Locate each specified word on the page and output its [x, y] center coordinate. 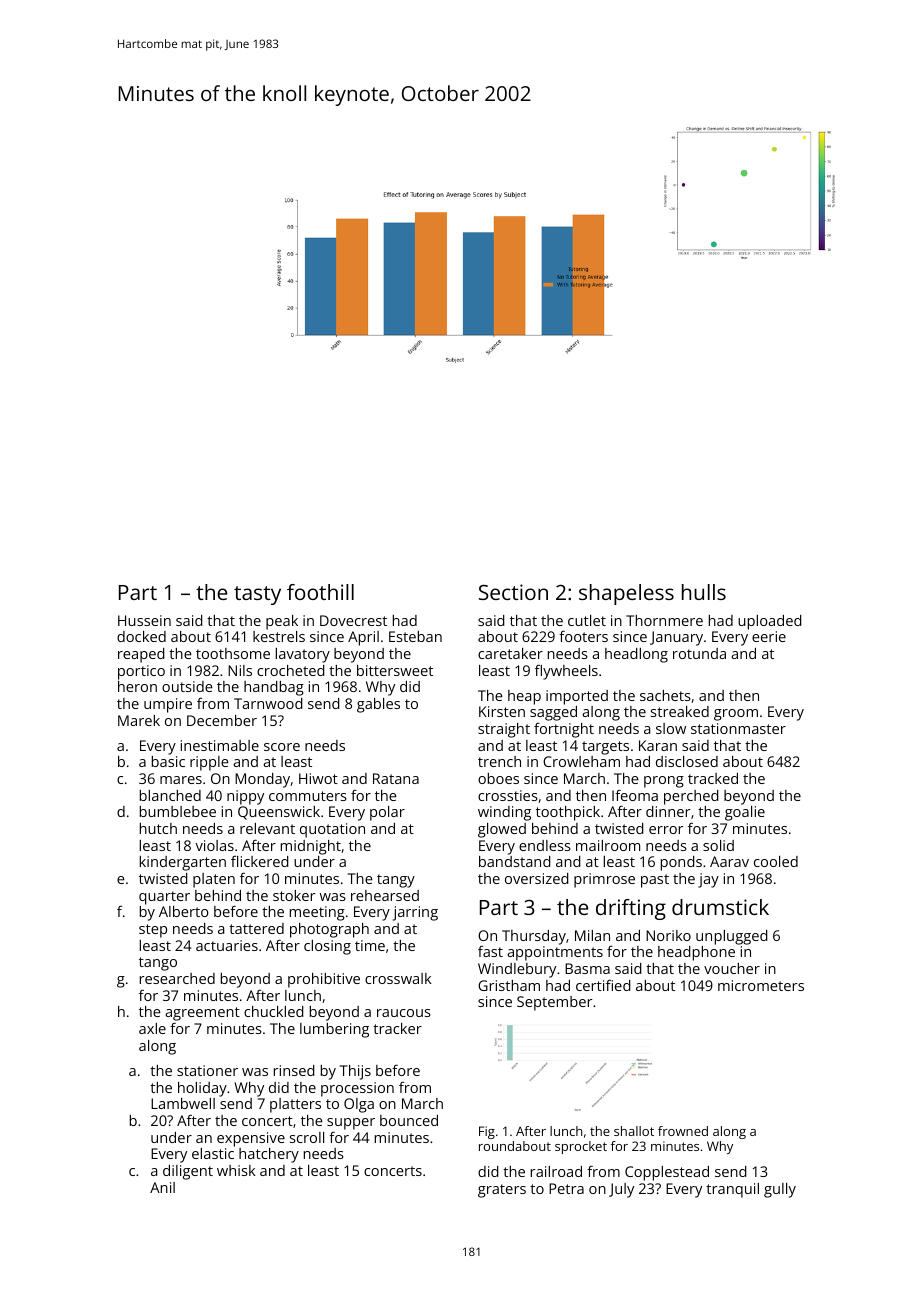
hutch [158, 828]
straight [504, 730]
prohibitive [324, 980]
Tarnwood [268, 703]
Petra [566, 1188]
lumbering [334, 1030]
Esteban [415, 636]
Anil [162, 1187]
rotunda [699, 653]
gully [780, 1190]
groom [736, 715]
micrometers [761, 985]
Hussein [144, 620]
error [666, 830]
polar [387, 813]
